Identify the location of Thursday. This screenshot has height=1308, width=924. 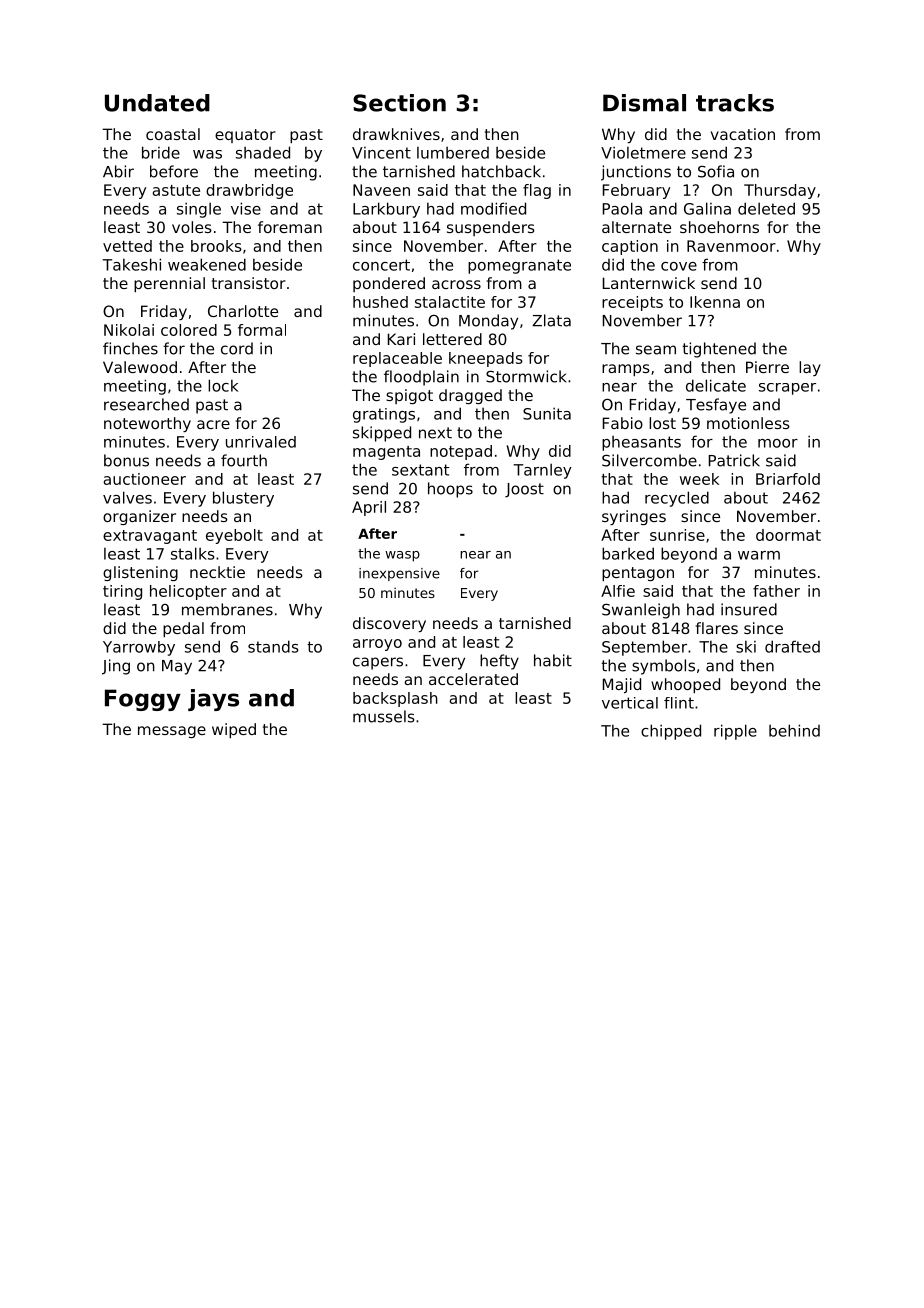
(780, 191).
